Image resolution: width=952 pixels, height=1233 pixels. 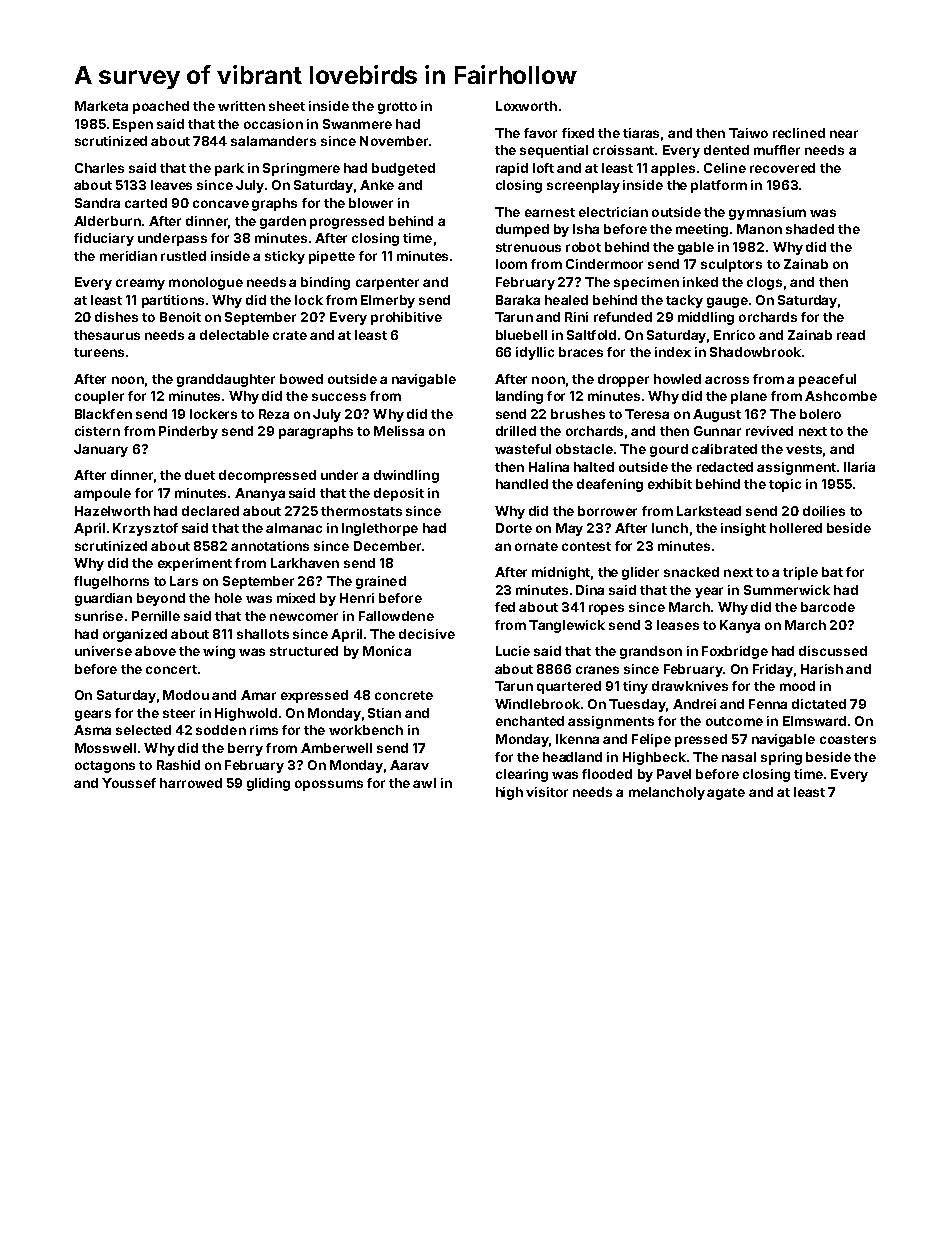 What do you see at coordinates (505, 607) in the screenshot?
I see `fed` at bounding box center [505, 607].
